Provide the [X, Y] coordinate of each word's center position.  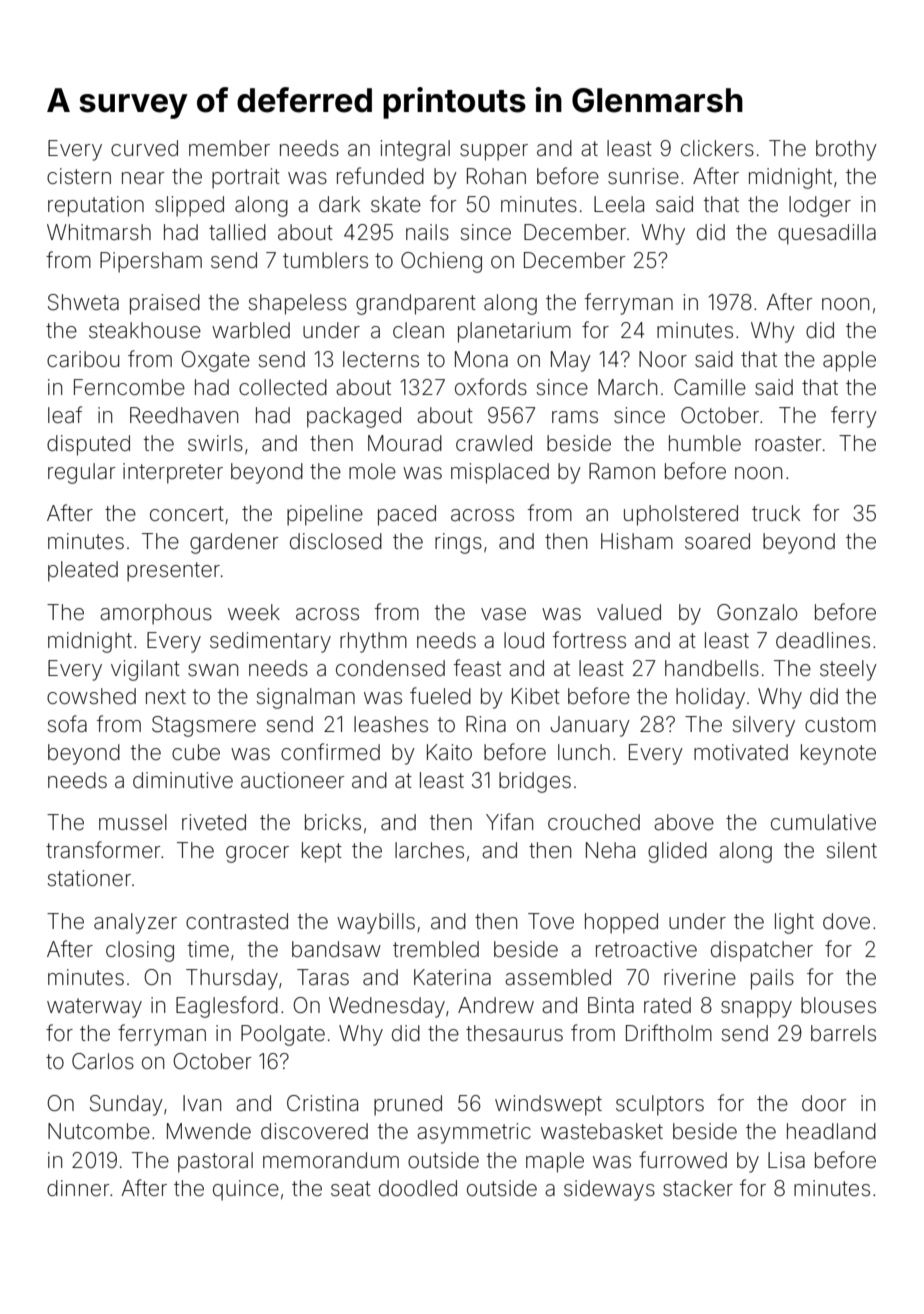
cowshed [91, 696]
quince [246, 1190]
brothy [846, 150]
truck [776, 513]
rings [458, 543]
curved [144, 148]
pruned [408, 1105]
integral [415, 150]
